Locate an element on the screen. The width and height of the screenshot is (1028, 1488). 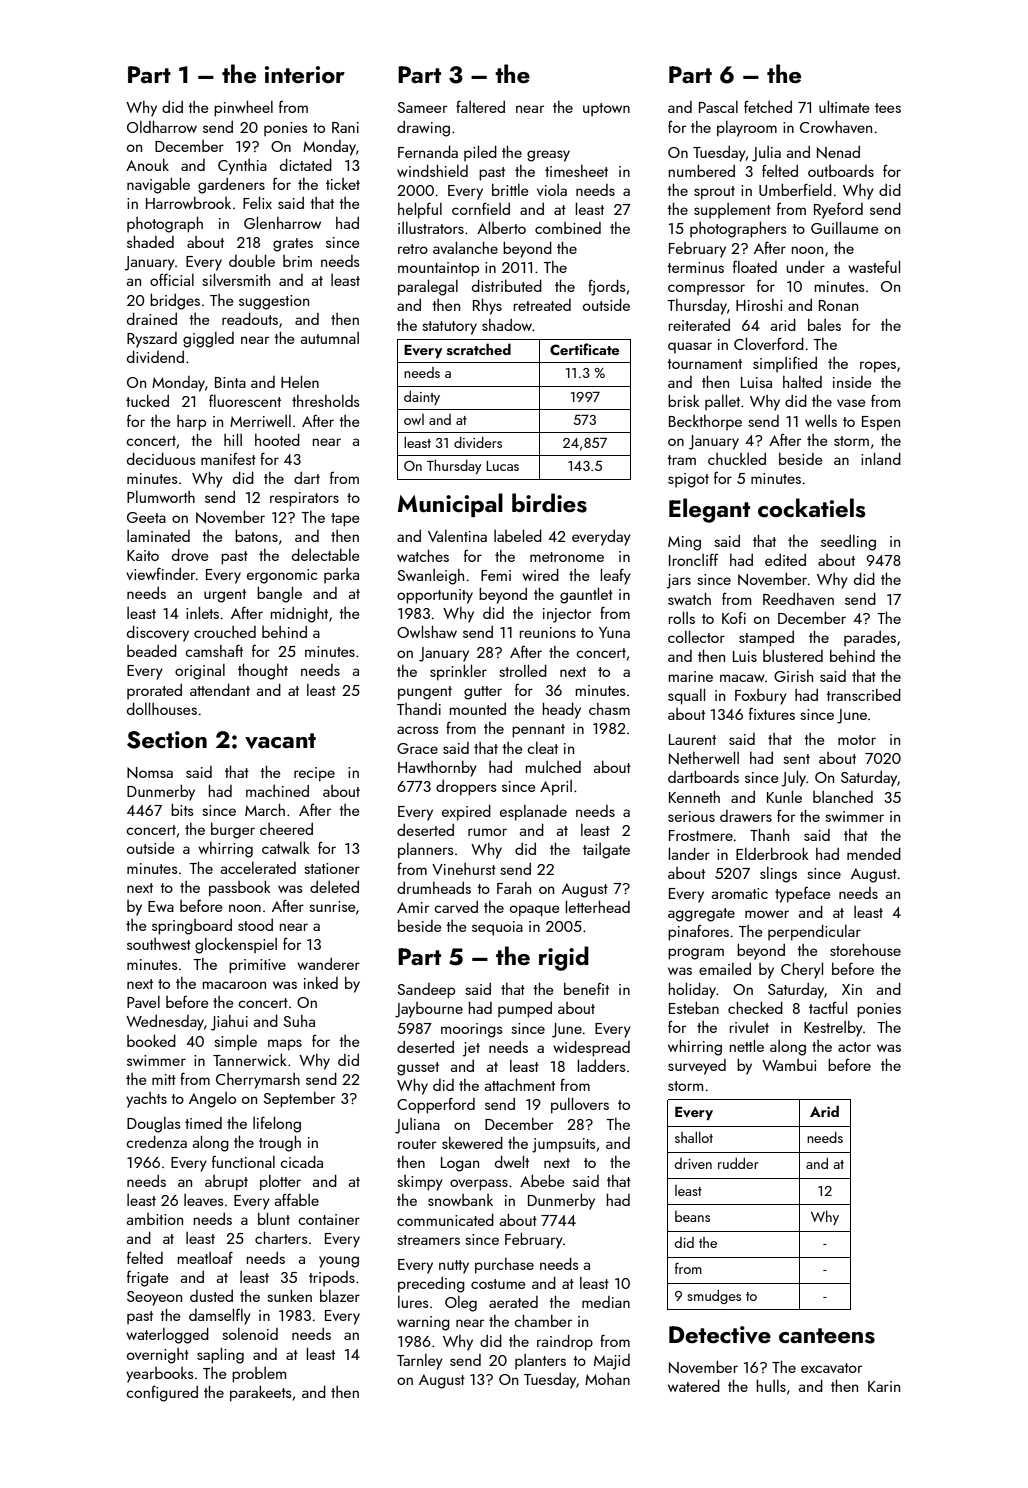
piled is located at coordinates (480, 153).
